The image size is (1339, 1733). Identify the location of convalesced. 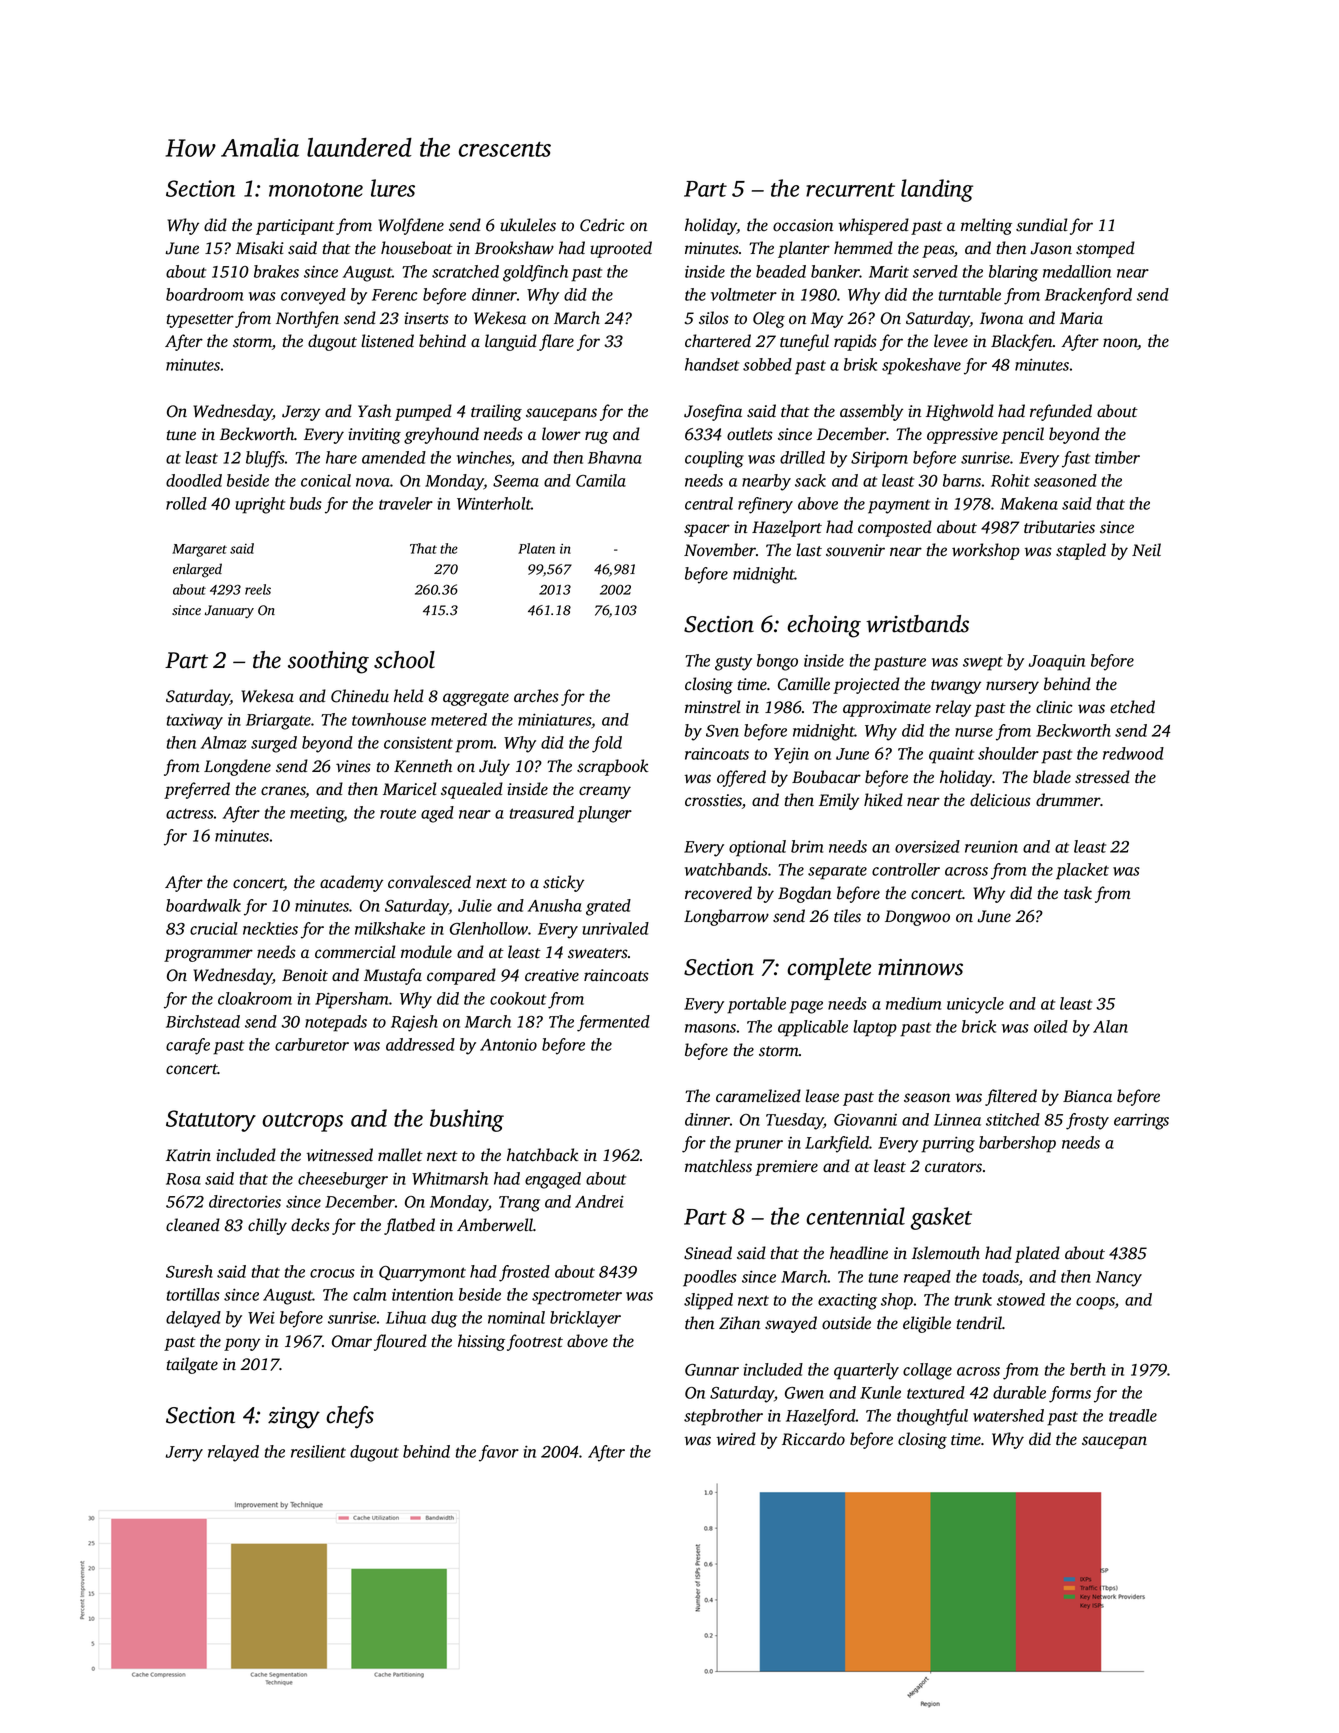
(429, 882).
